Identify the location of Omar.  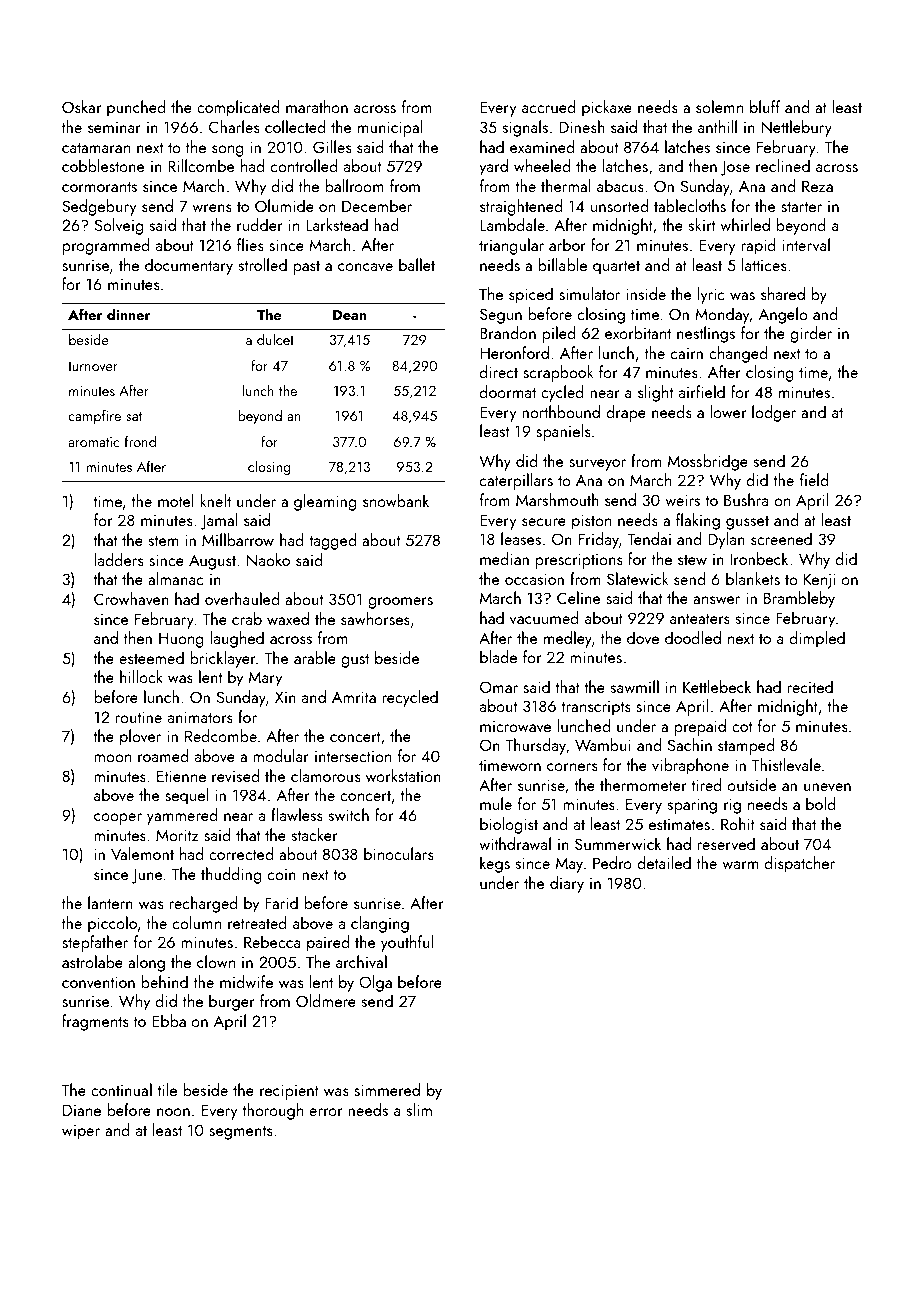
(499, 687).
